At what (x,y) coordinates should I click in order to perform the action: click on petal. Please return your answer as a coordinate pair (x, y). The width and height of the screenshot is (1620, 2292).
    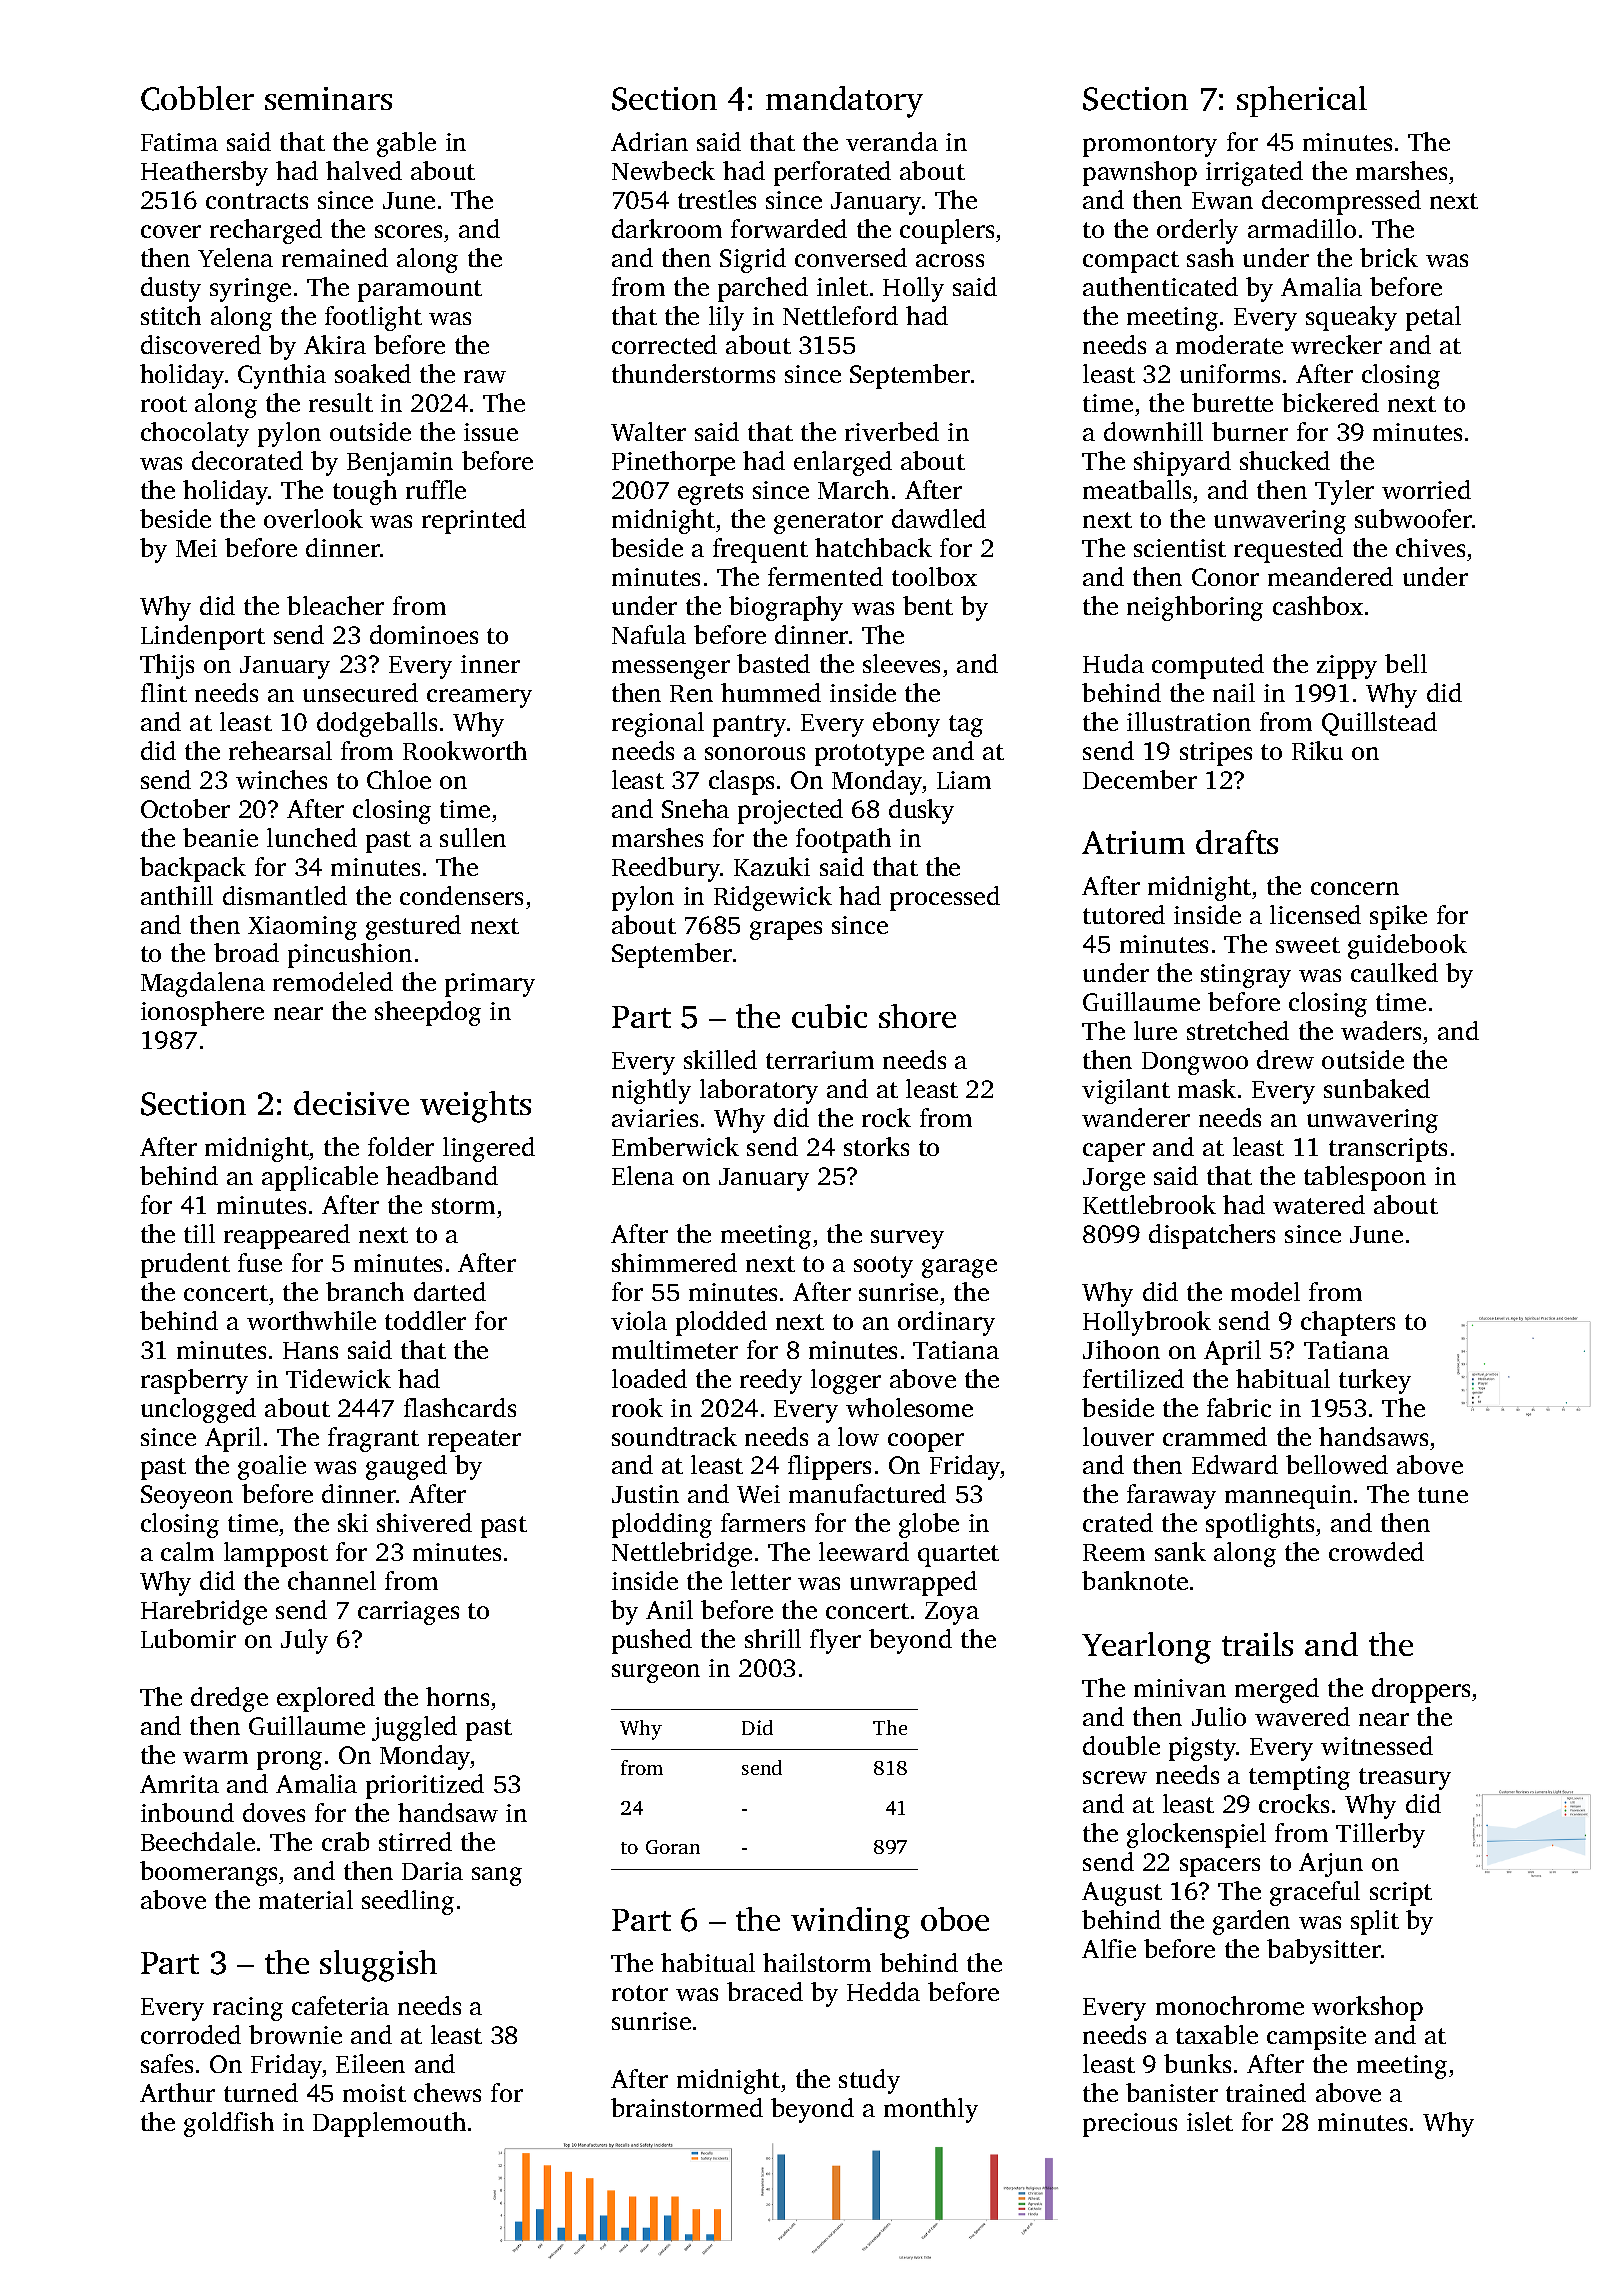
    Looking at the image, I should click on (1433, 318).
